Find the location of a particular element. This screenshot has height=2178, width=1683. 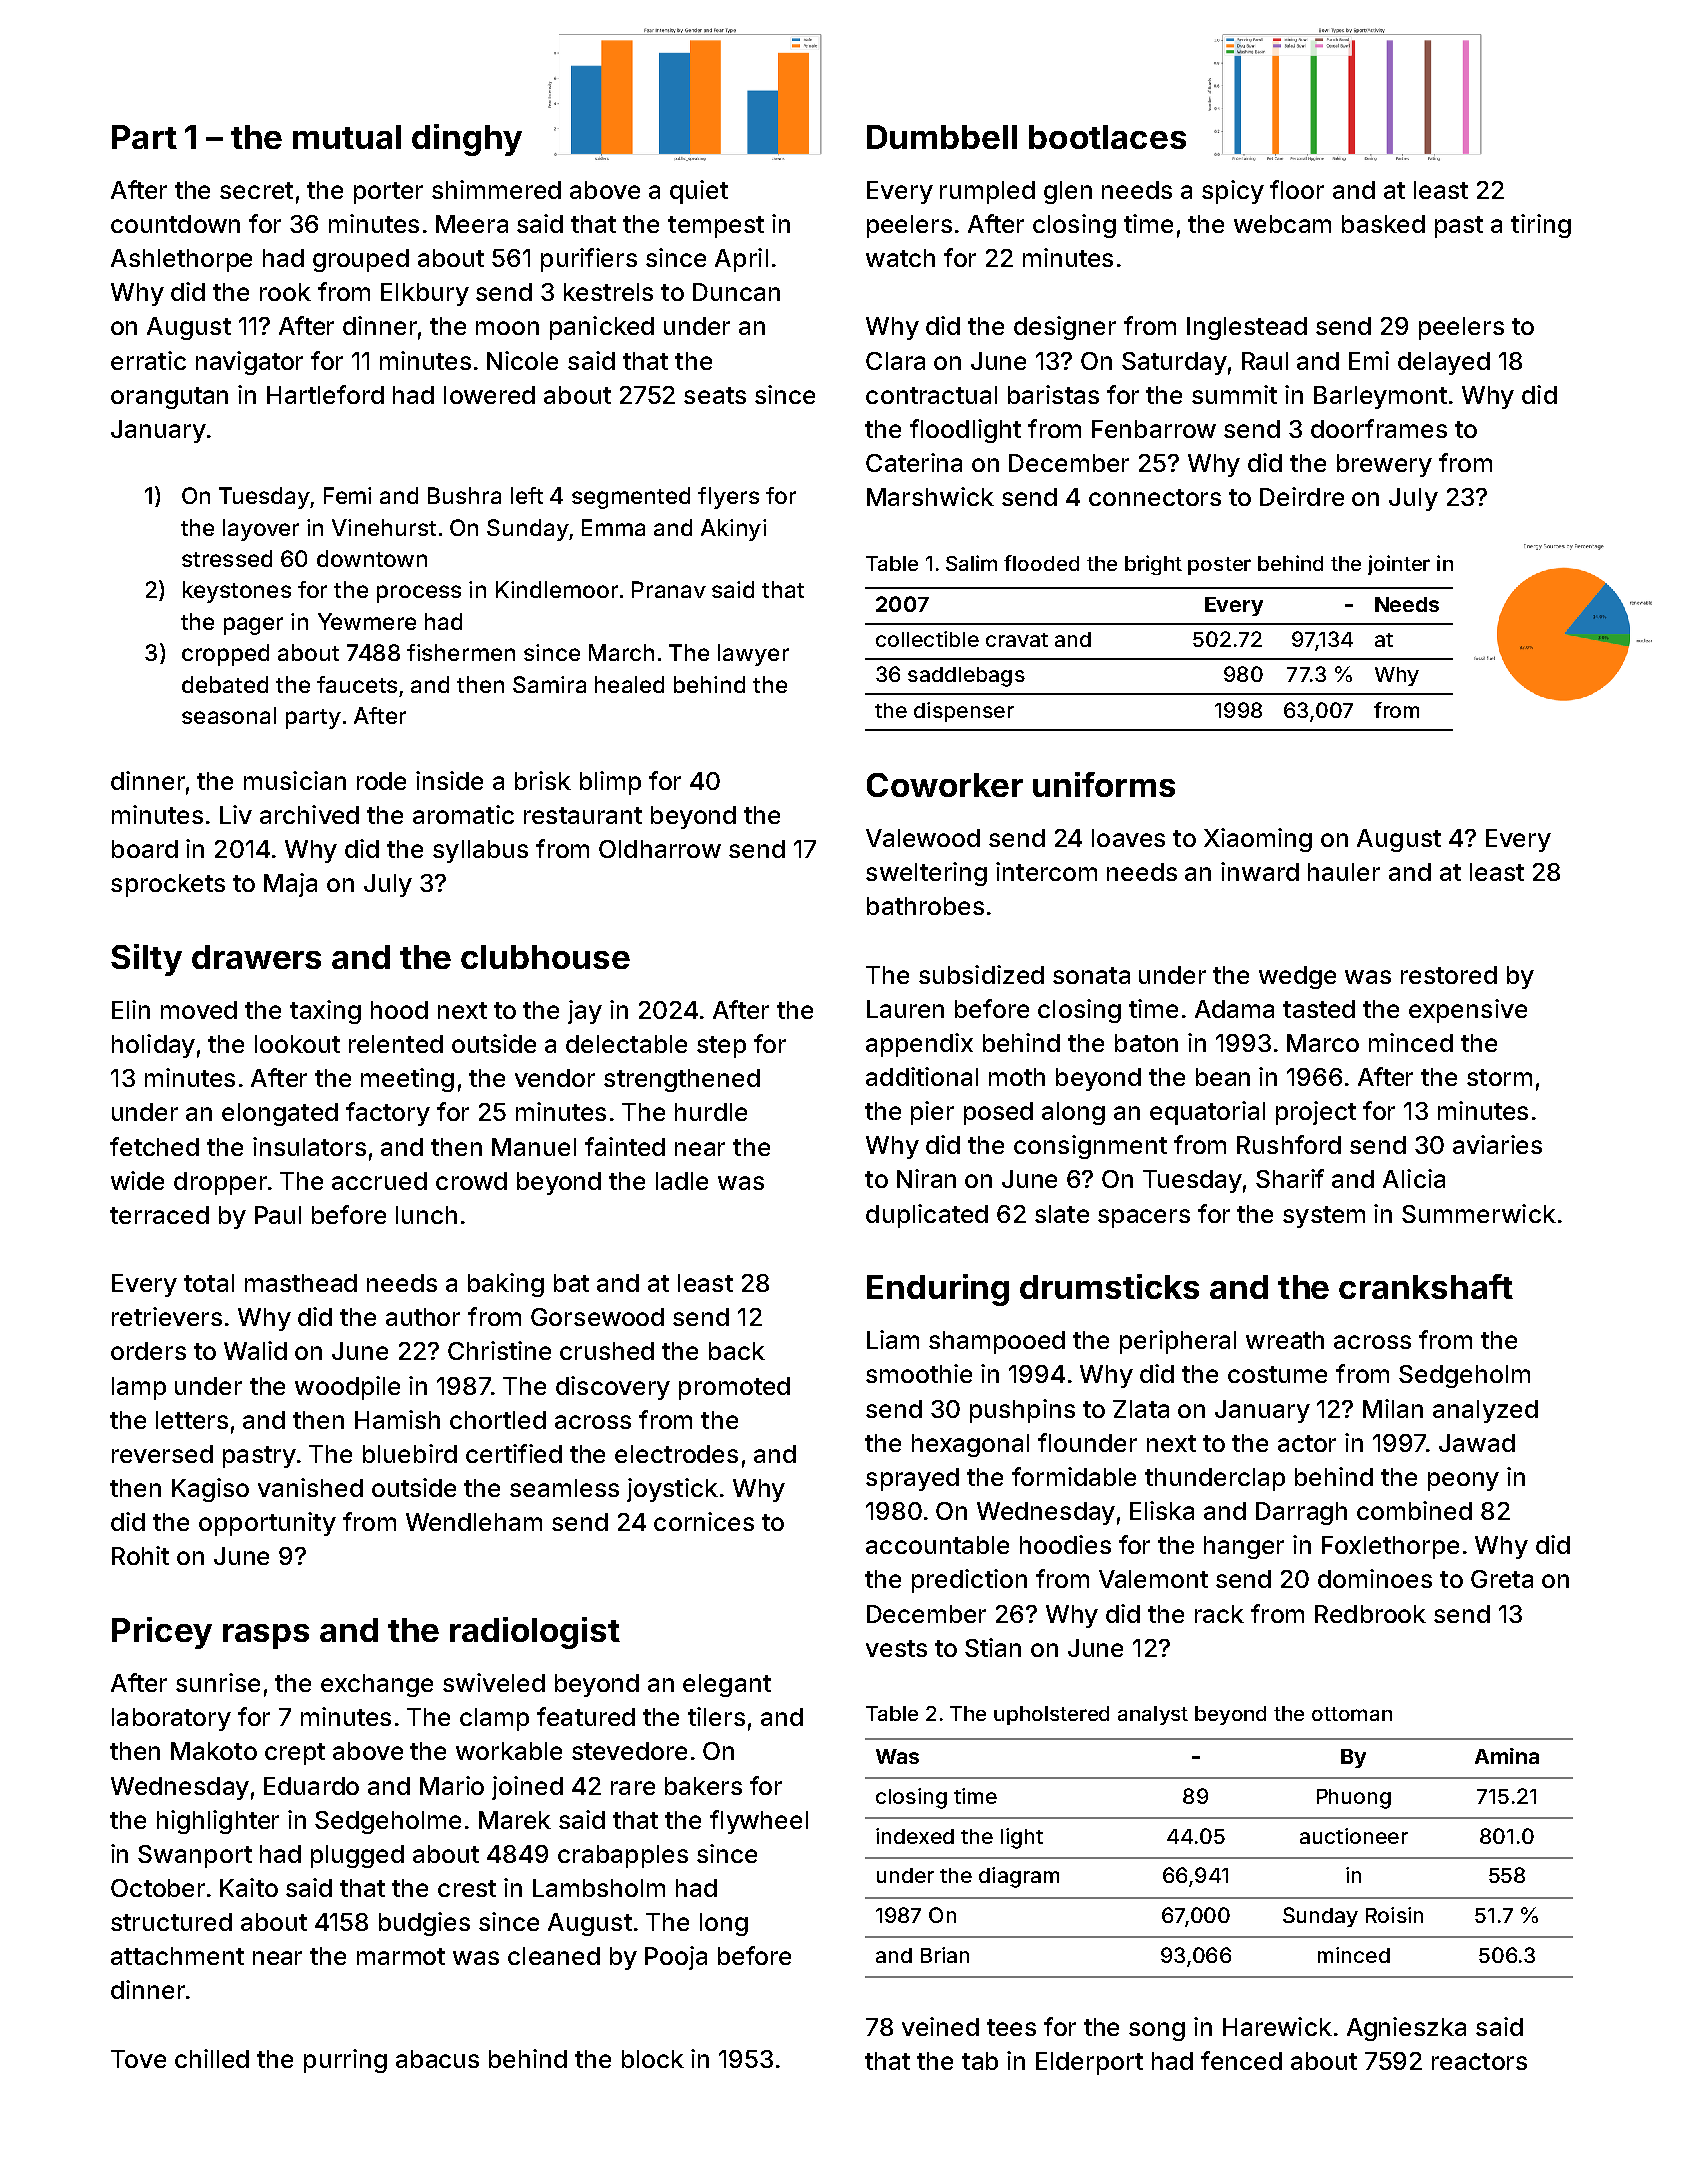

baton is located at coordinates (1146, 1043).
